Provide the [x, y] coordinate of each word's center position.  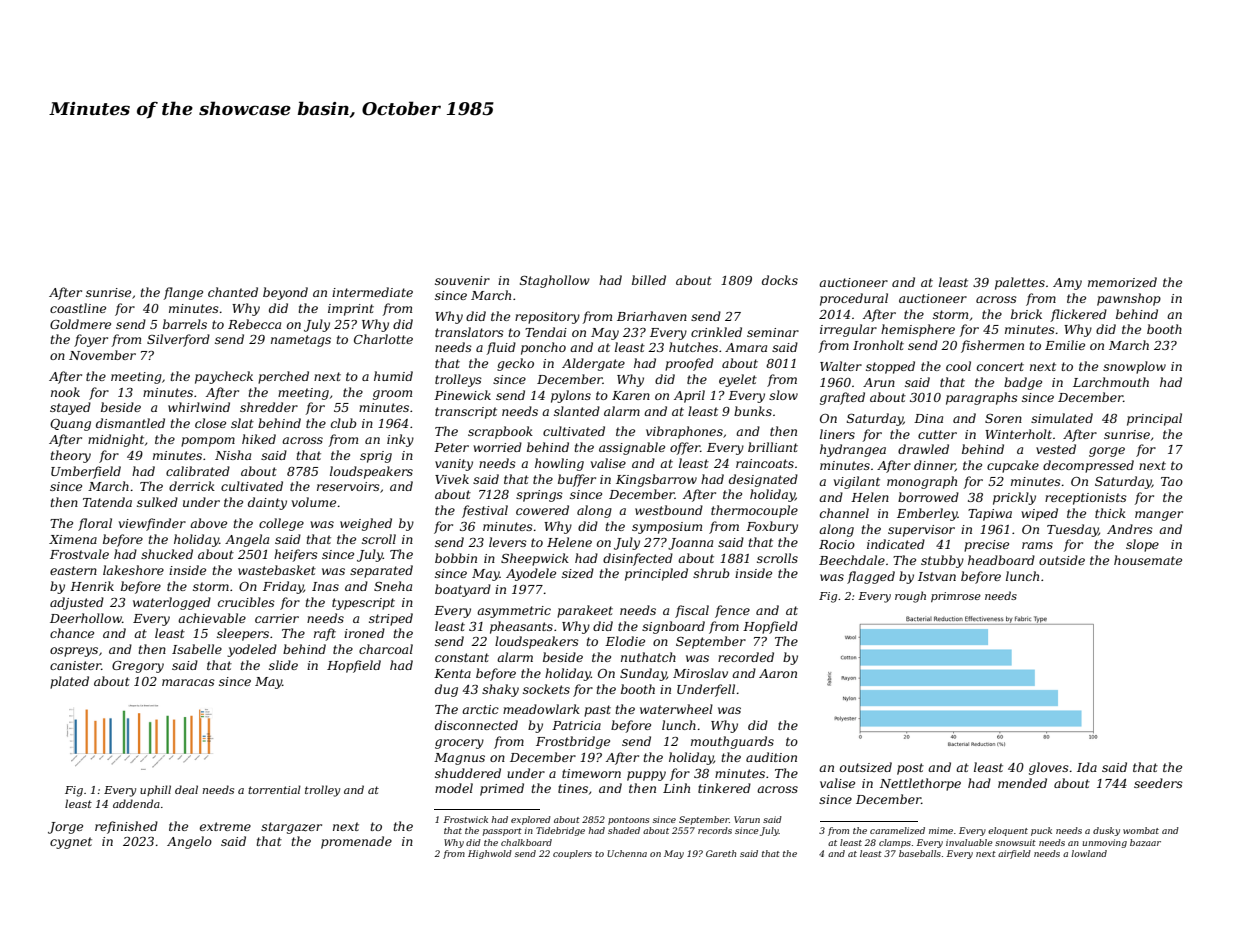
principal [1154, 419]
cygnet [71, 843]
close [210, 423]
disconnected [476, 725]
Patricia [576, 725]
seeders [1158, 783]
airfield [1014, 854]
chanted [233, 292]
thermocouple [754, 511]
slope [1142, 545]
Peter [451, 447]
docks [780, 280]
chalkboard [526, 842]
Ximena [73, 539]
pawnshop [1129, 299]
